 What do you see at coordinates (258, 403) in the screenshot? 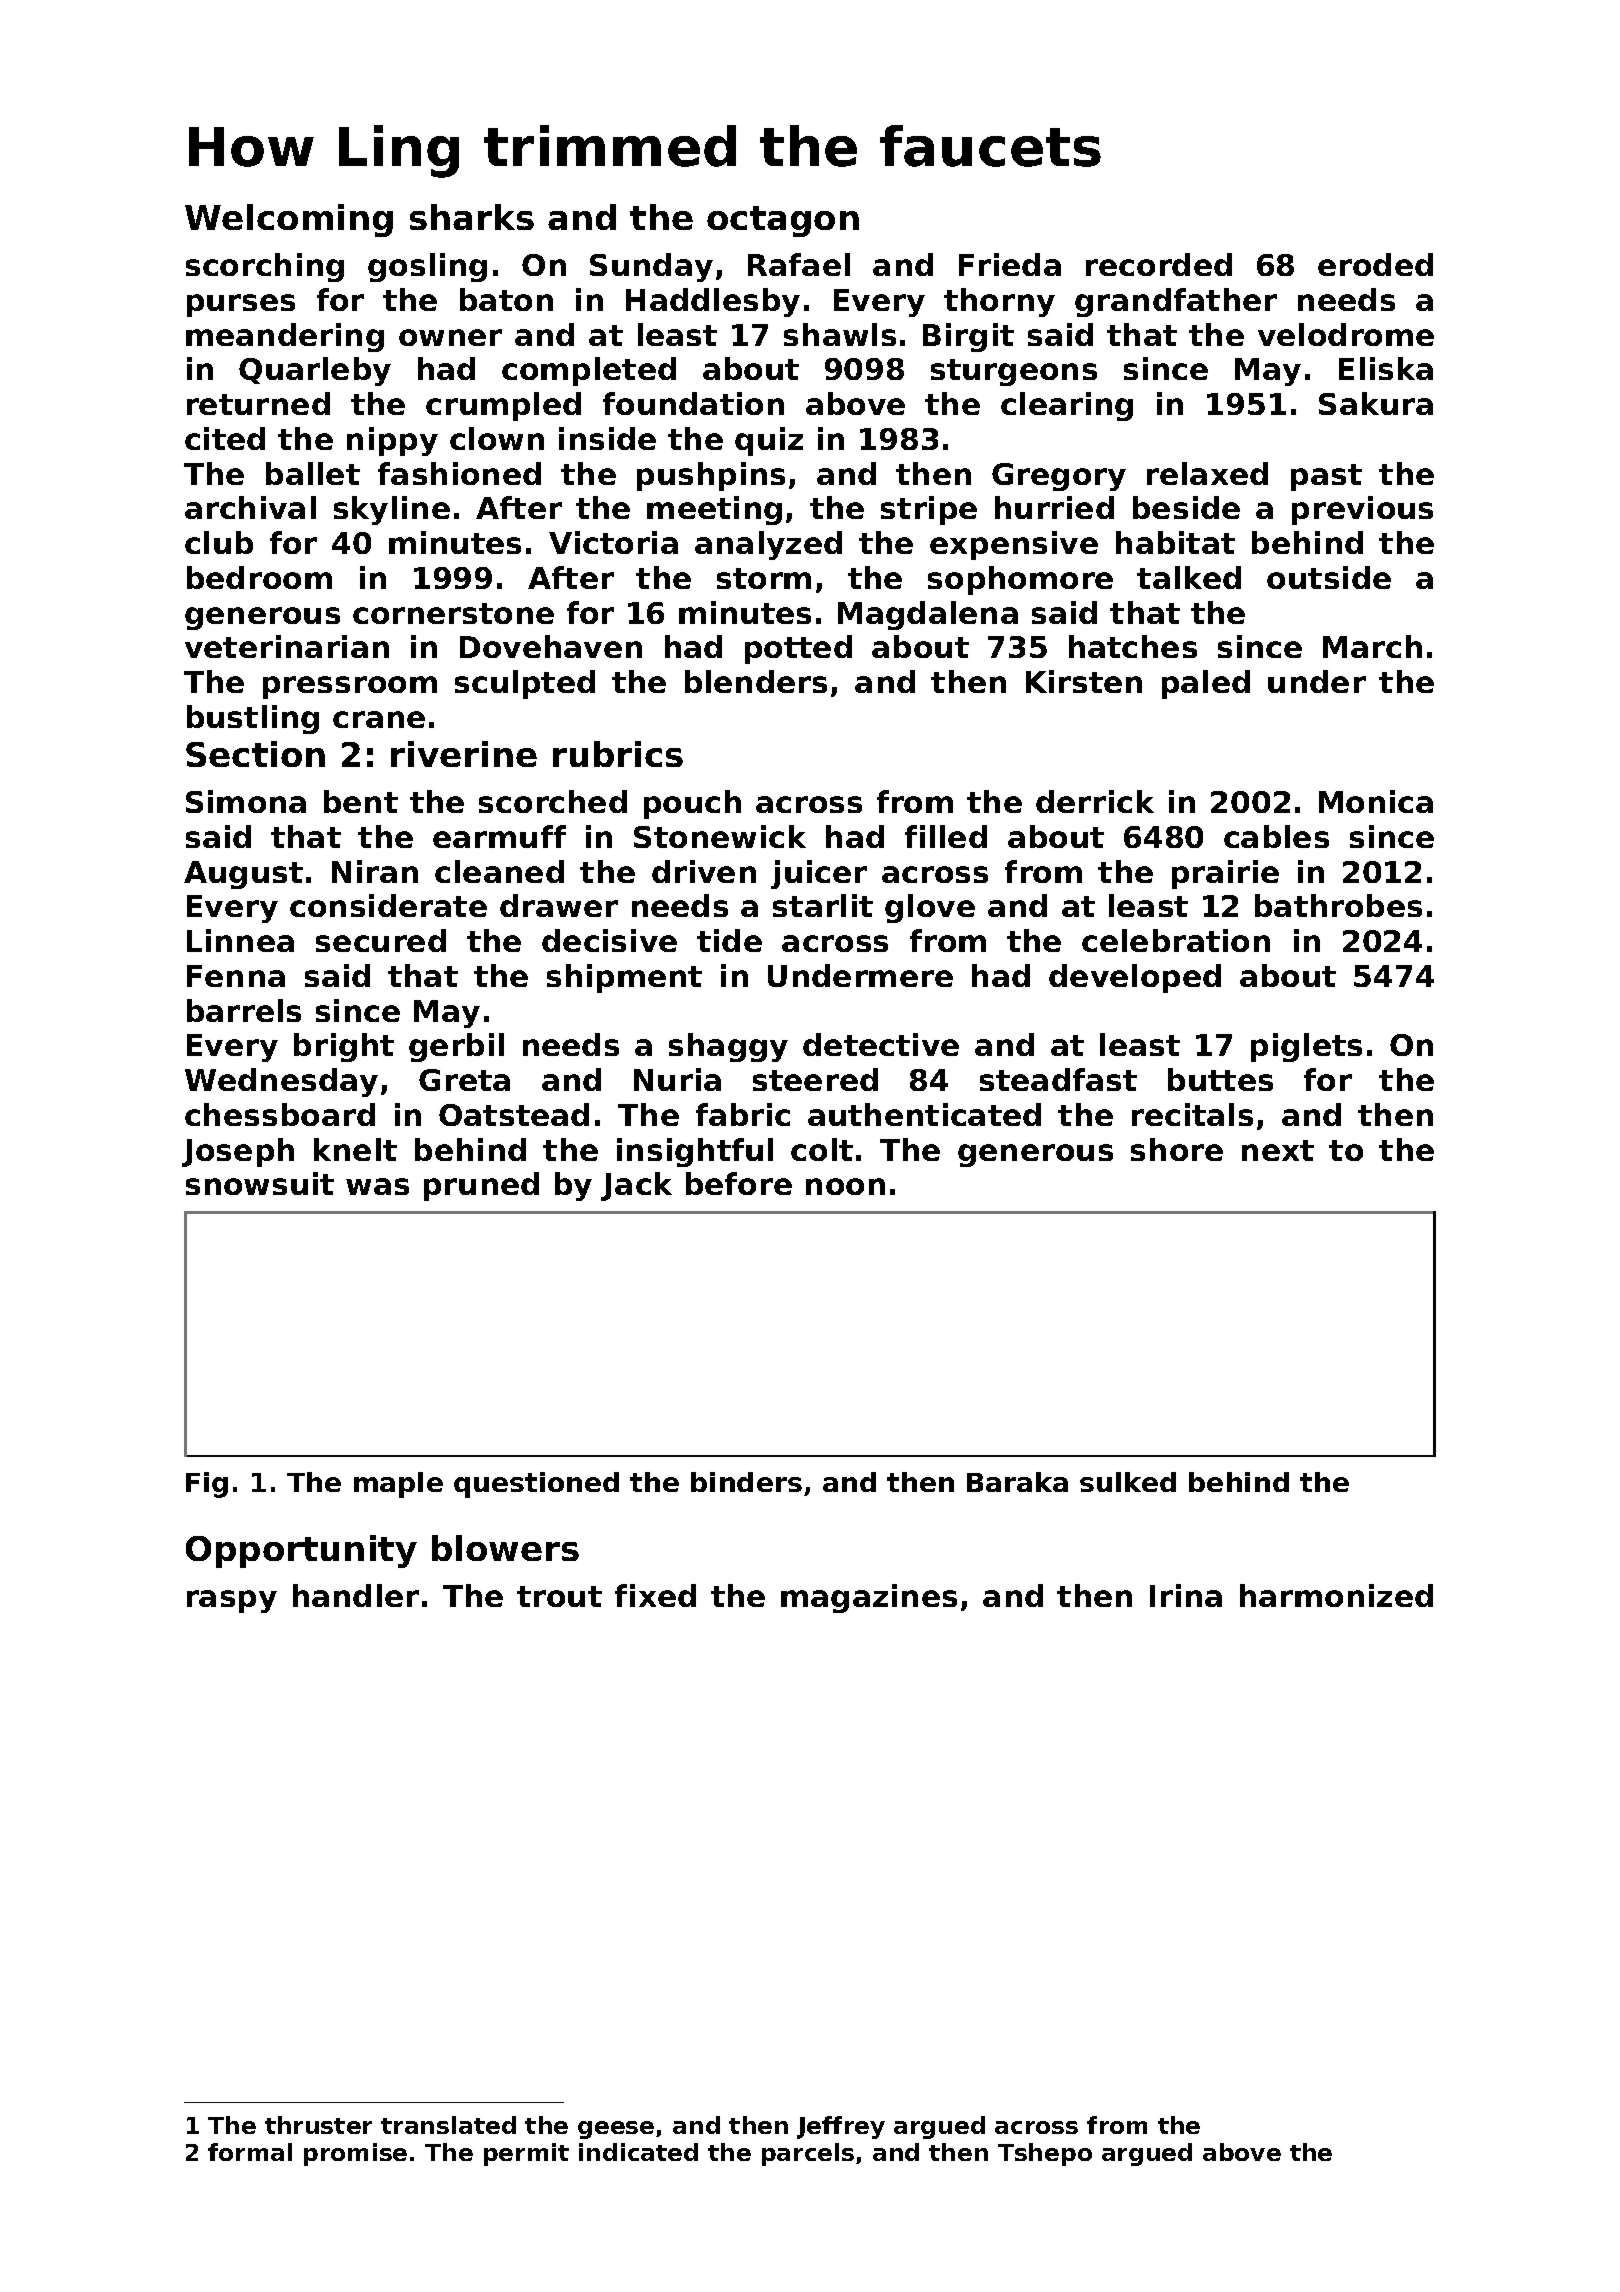
I see `returned` at bounding box center [258, 403].
